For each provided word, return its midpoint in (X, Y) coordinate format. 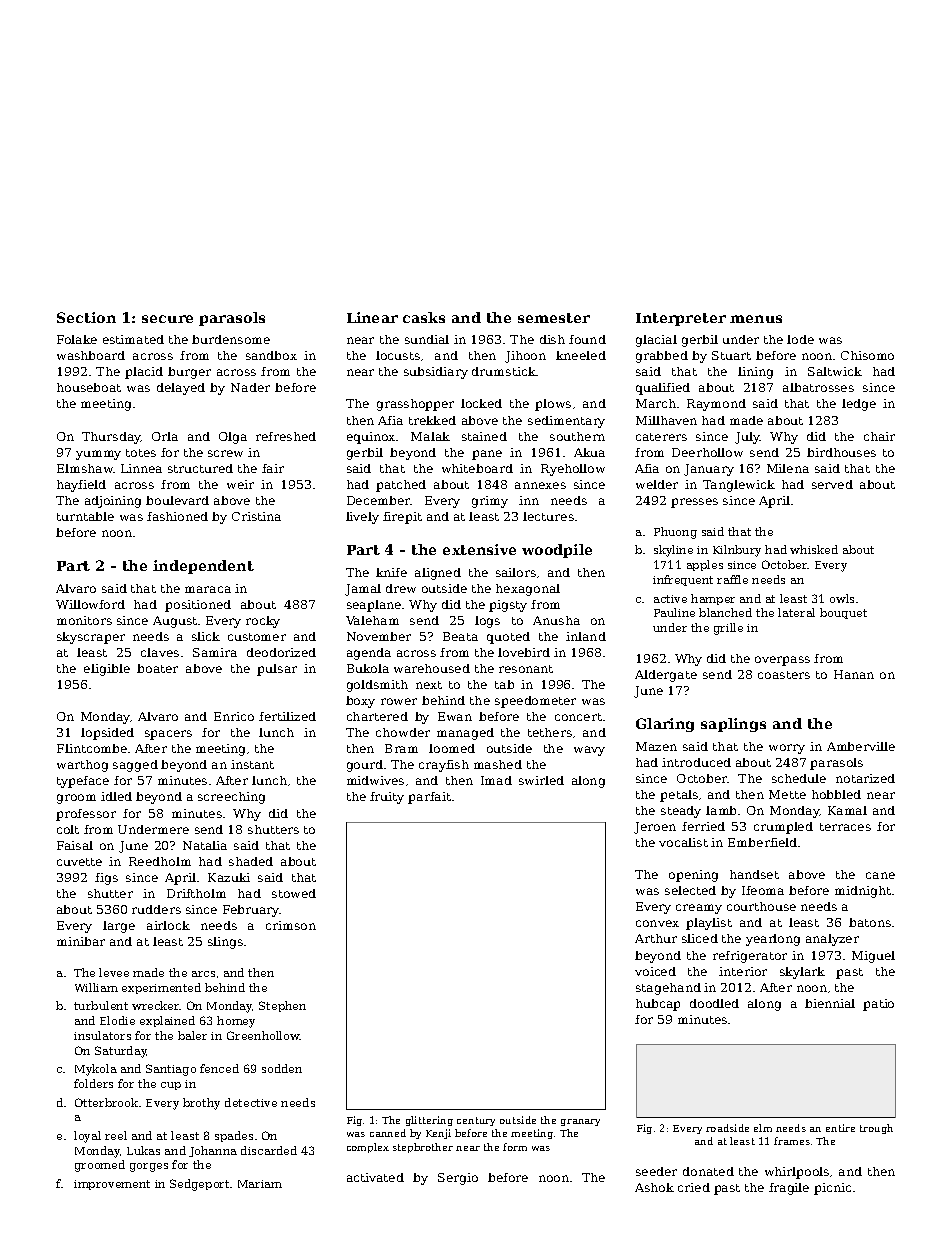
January (709, 470)
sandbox (271, 355)
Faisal (75, 845)
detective (251, 1102)
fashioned (177, 516)
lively (362, 518)
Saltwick (835, 371)
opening (693, 876)
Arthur (656, 938)
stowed (294, 893)
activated (375, 1177)
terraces (845, 827)
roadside (727, 1128)
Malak (430, 436)
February (251, 911)
